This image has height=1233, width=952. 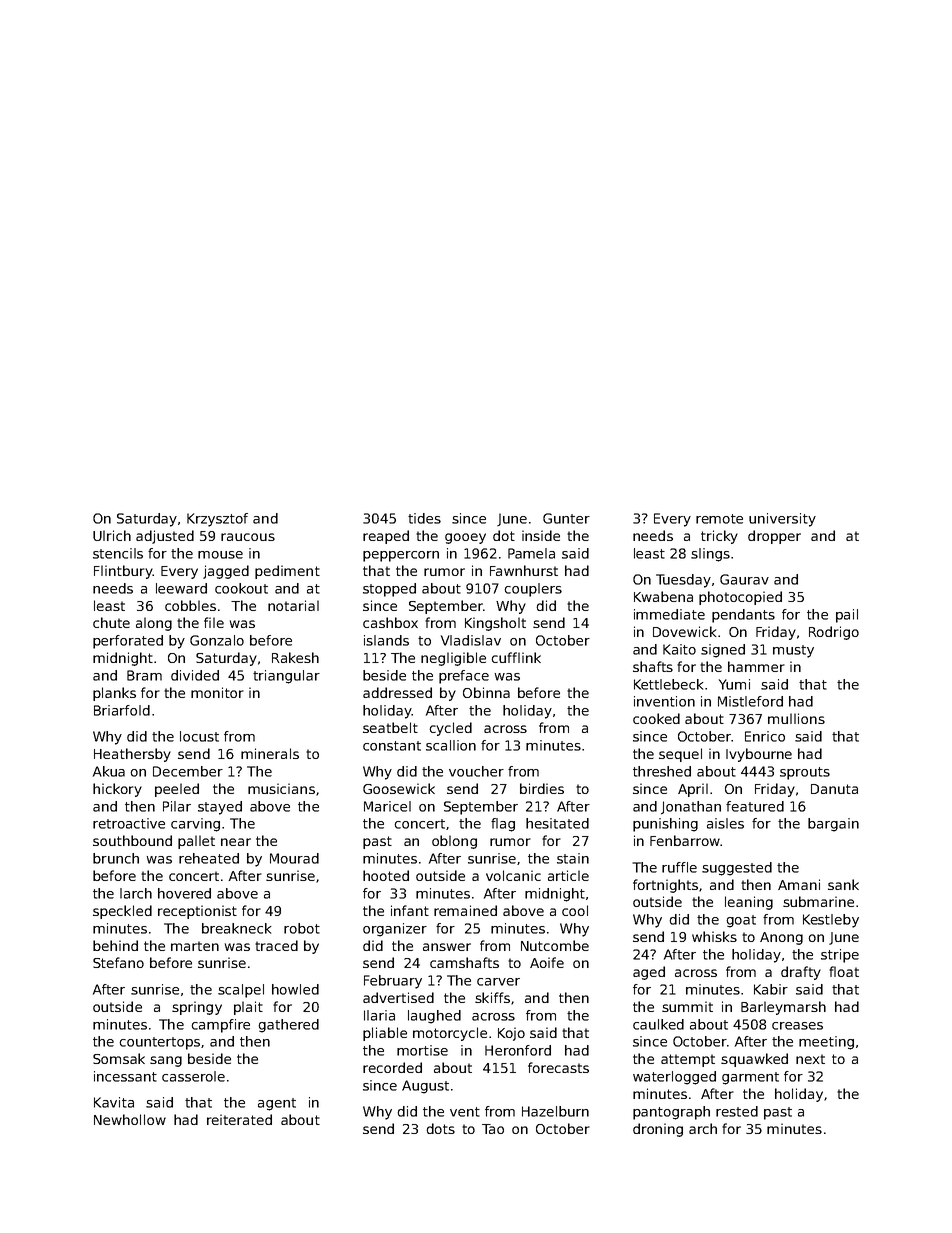 What do you see at coordinates (685, 840) in the image?
I see `Fenbarrow` at bounding box center [685, 840].
